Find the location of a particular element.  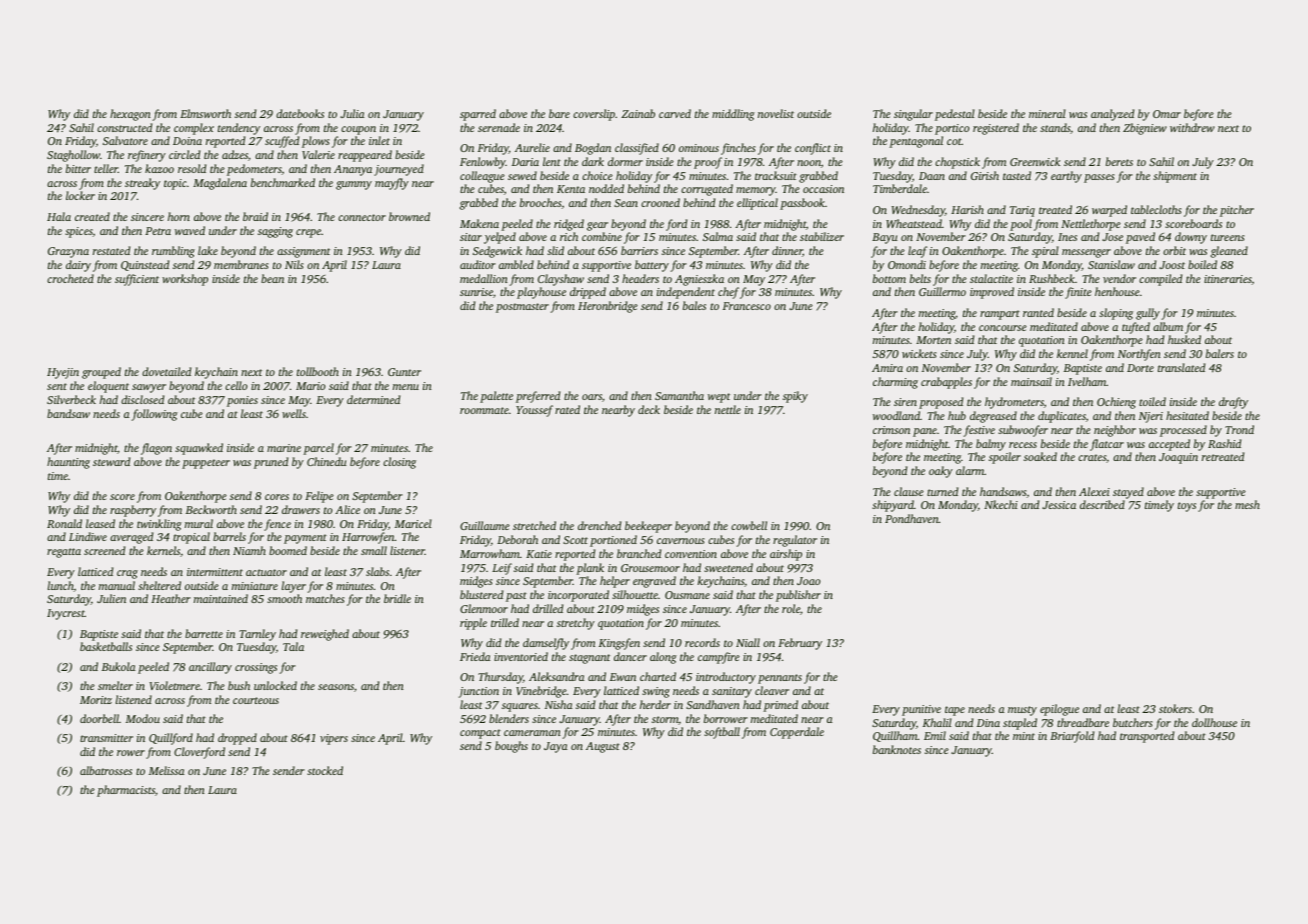

crocheted is located at coordinates (70, 278).
